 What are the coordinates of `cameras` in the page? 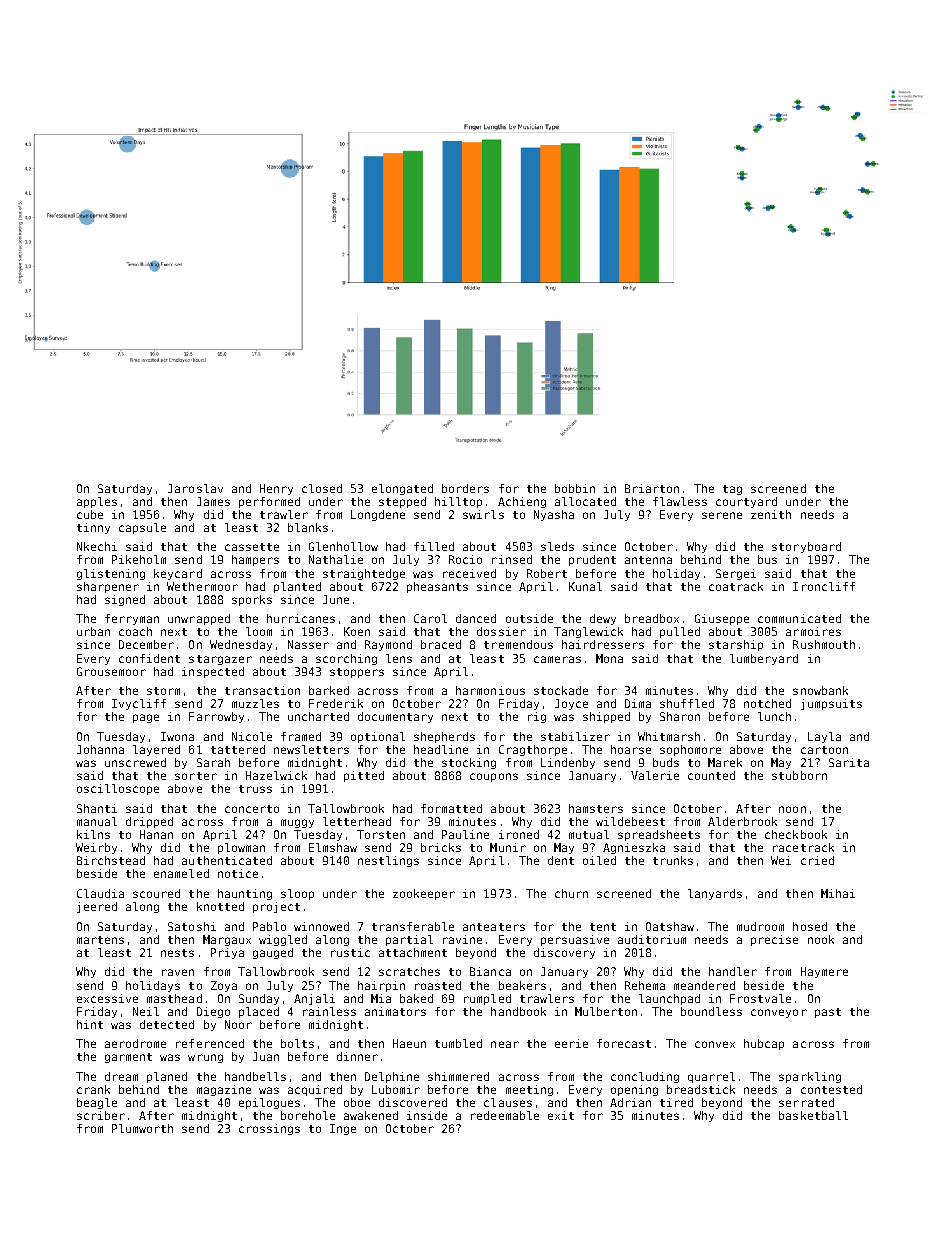 It's located at (557, 659).
